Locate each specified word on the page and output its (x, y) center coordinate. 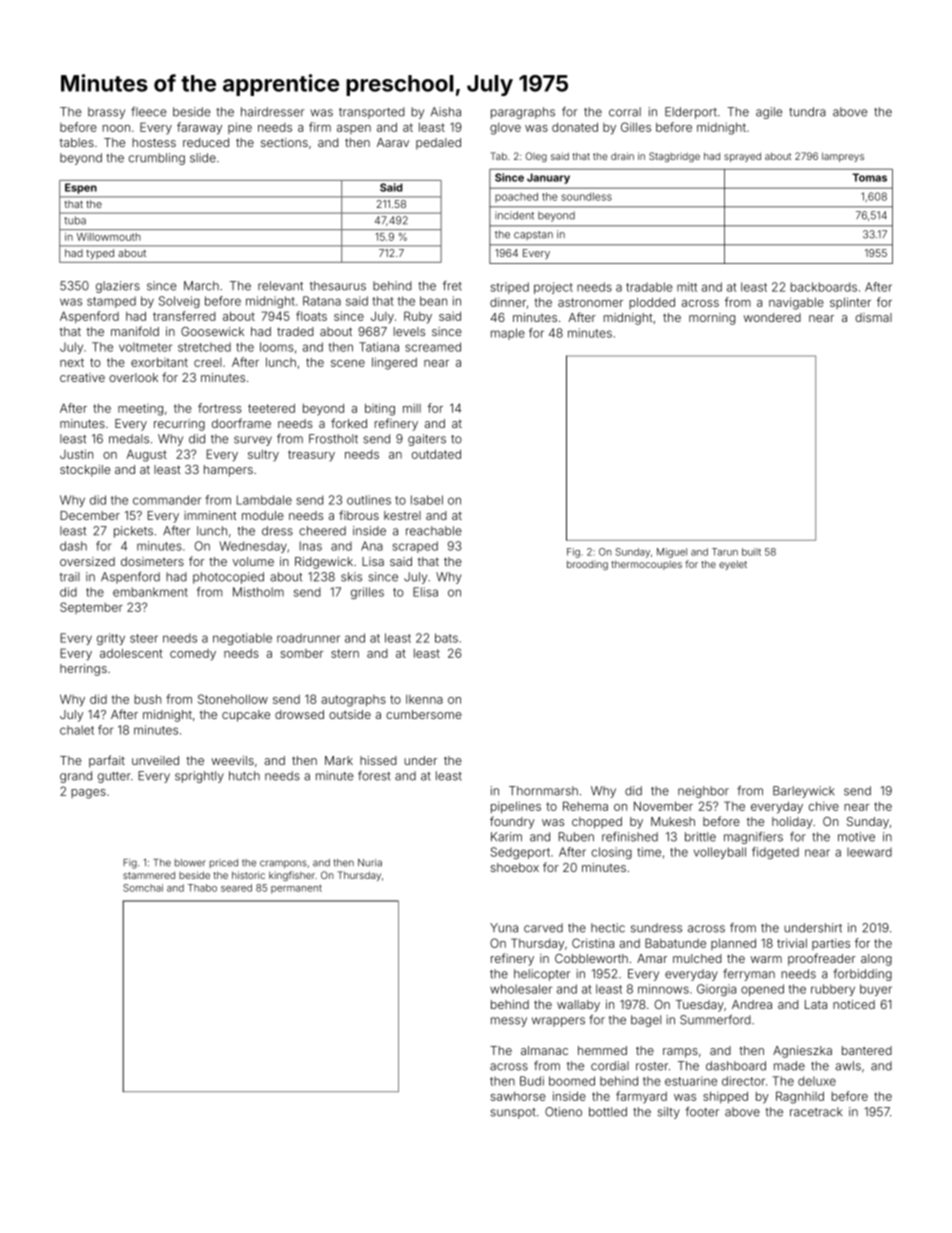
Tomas (869, 177)
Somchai (143, 888)
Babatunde (675, 943)
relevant (280, 286)
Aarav (393, 142)
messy (509, 1022)
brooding (587, 565)
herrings (83, 670)
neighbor (703, 792)
